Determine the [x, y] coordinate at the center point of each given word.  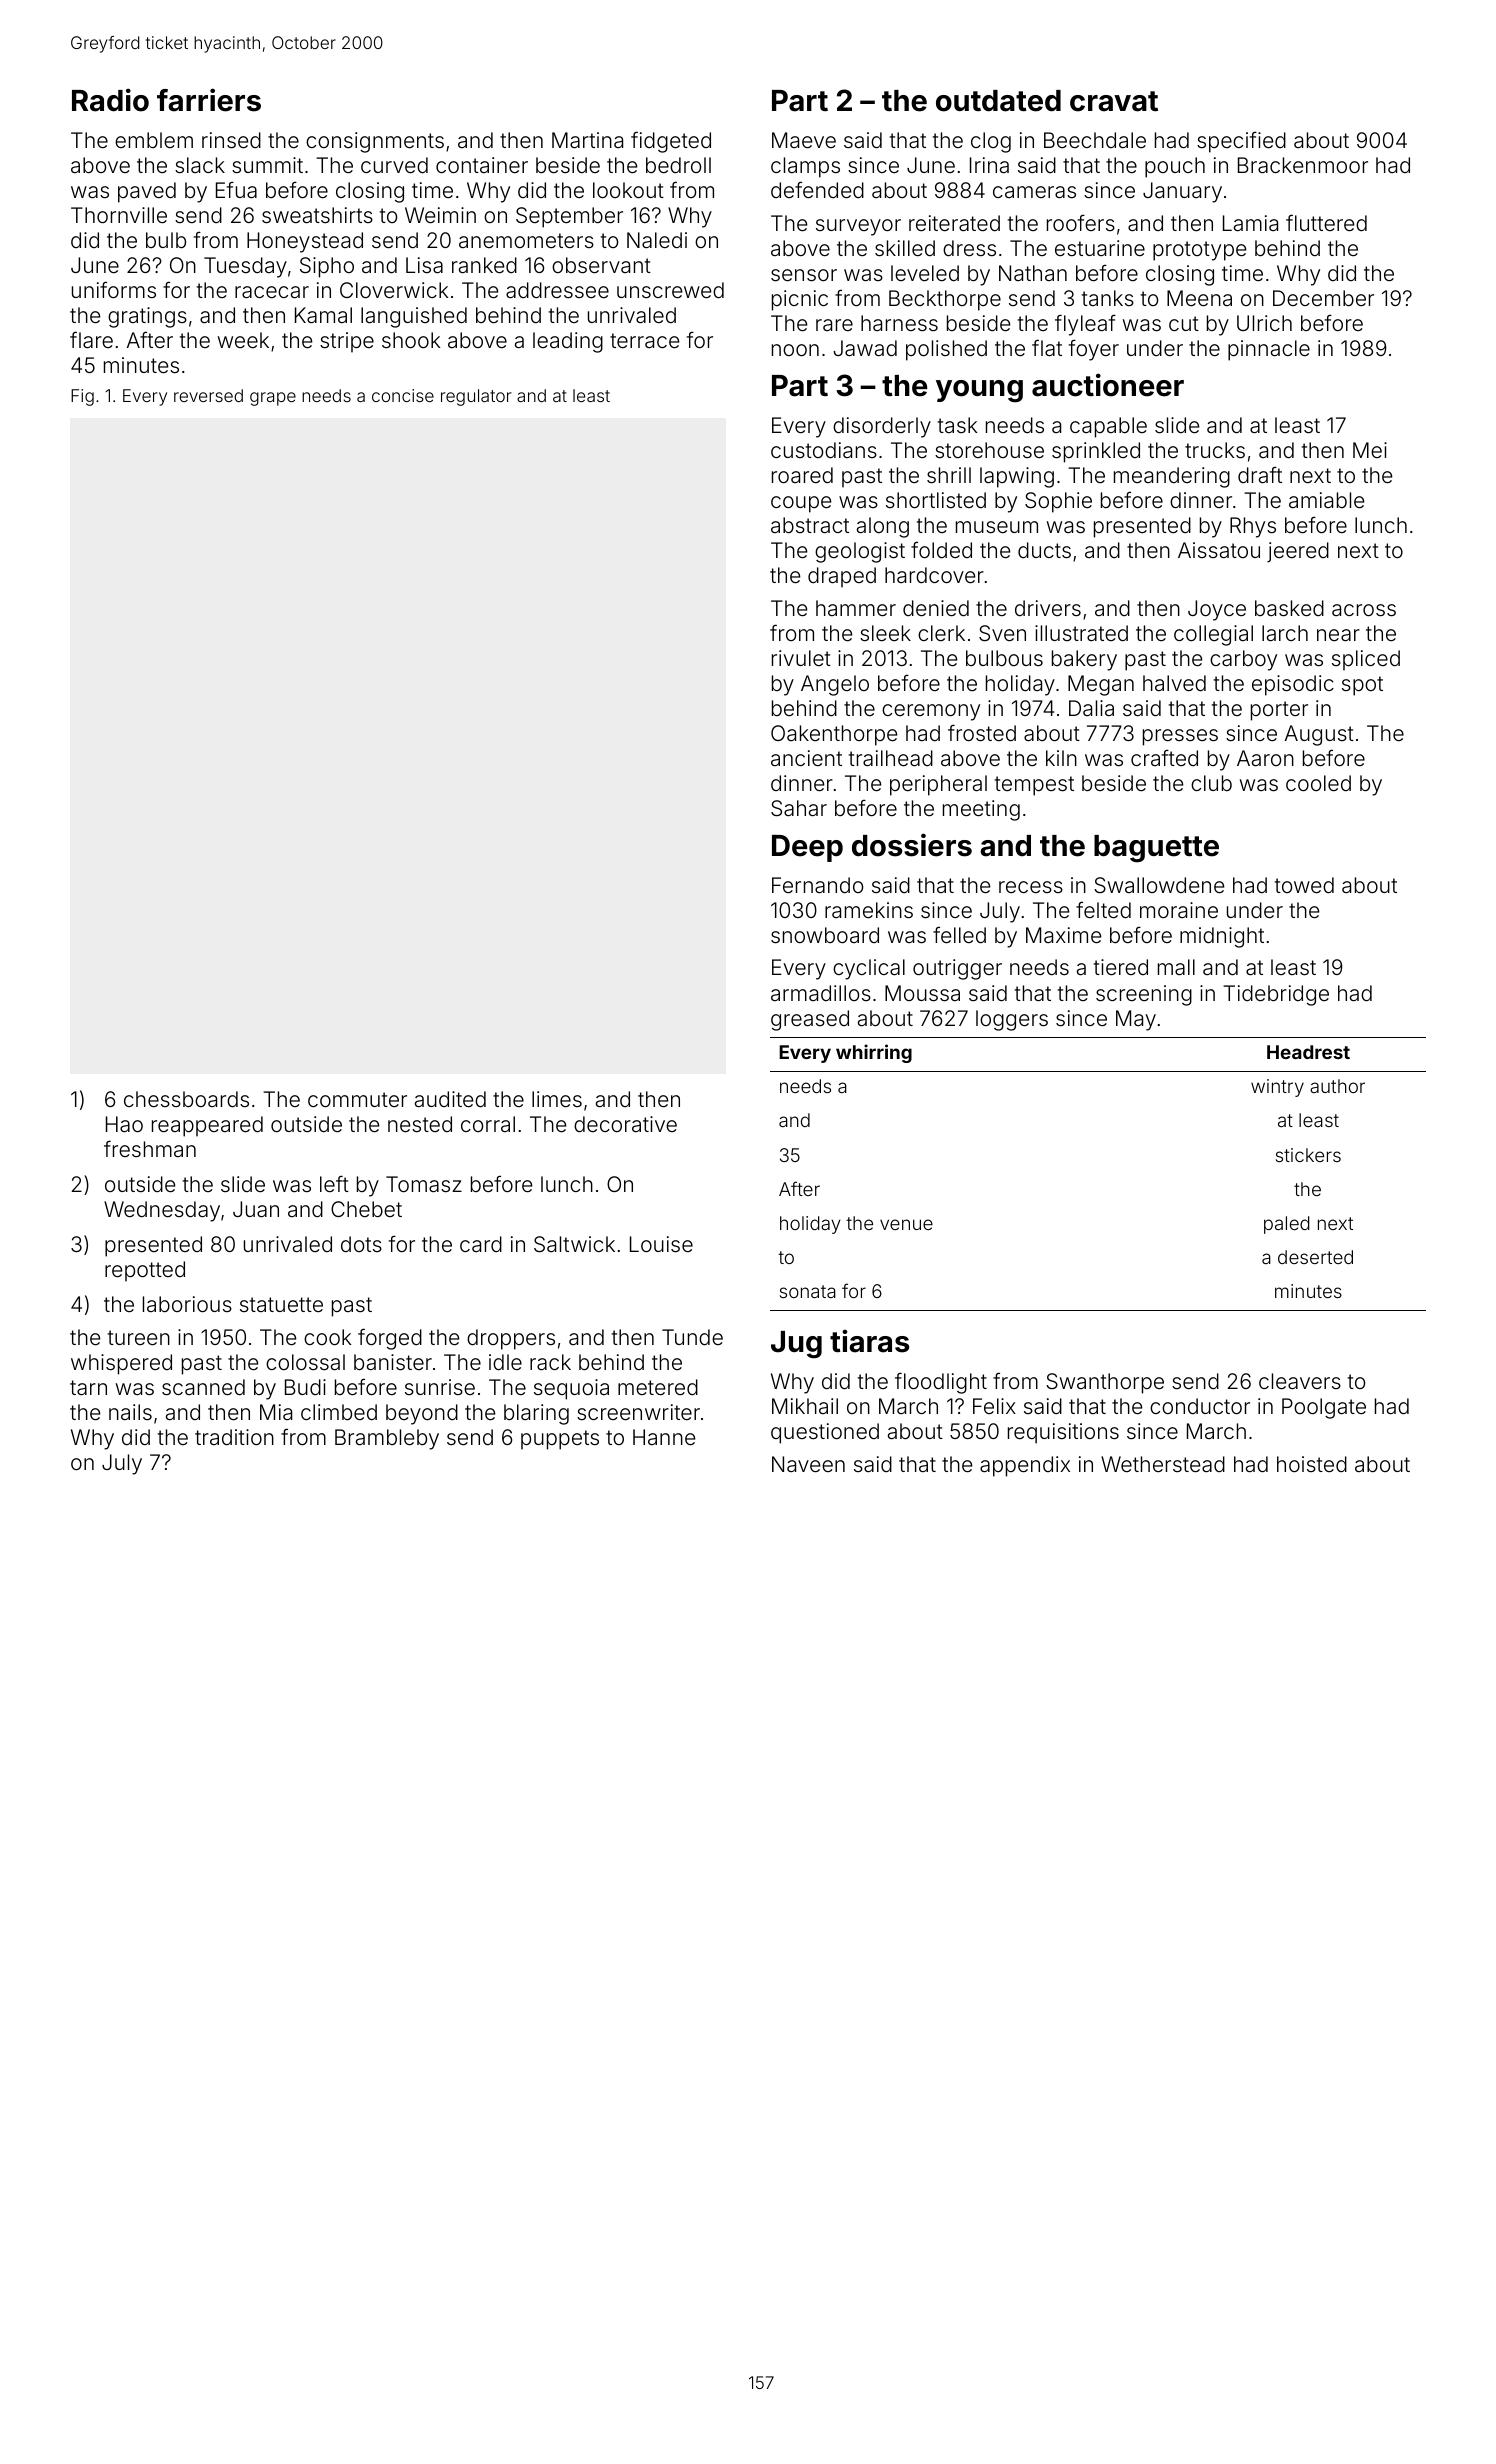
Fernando [817, 885]
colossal [305, 1362]
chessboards [186, 1099]
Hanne [664, 1437]
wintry [1277, 1088]
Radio [110, 100]
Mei [1370, 450]
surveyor [858, 227]
